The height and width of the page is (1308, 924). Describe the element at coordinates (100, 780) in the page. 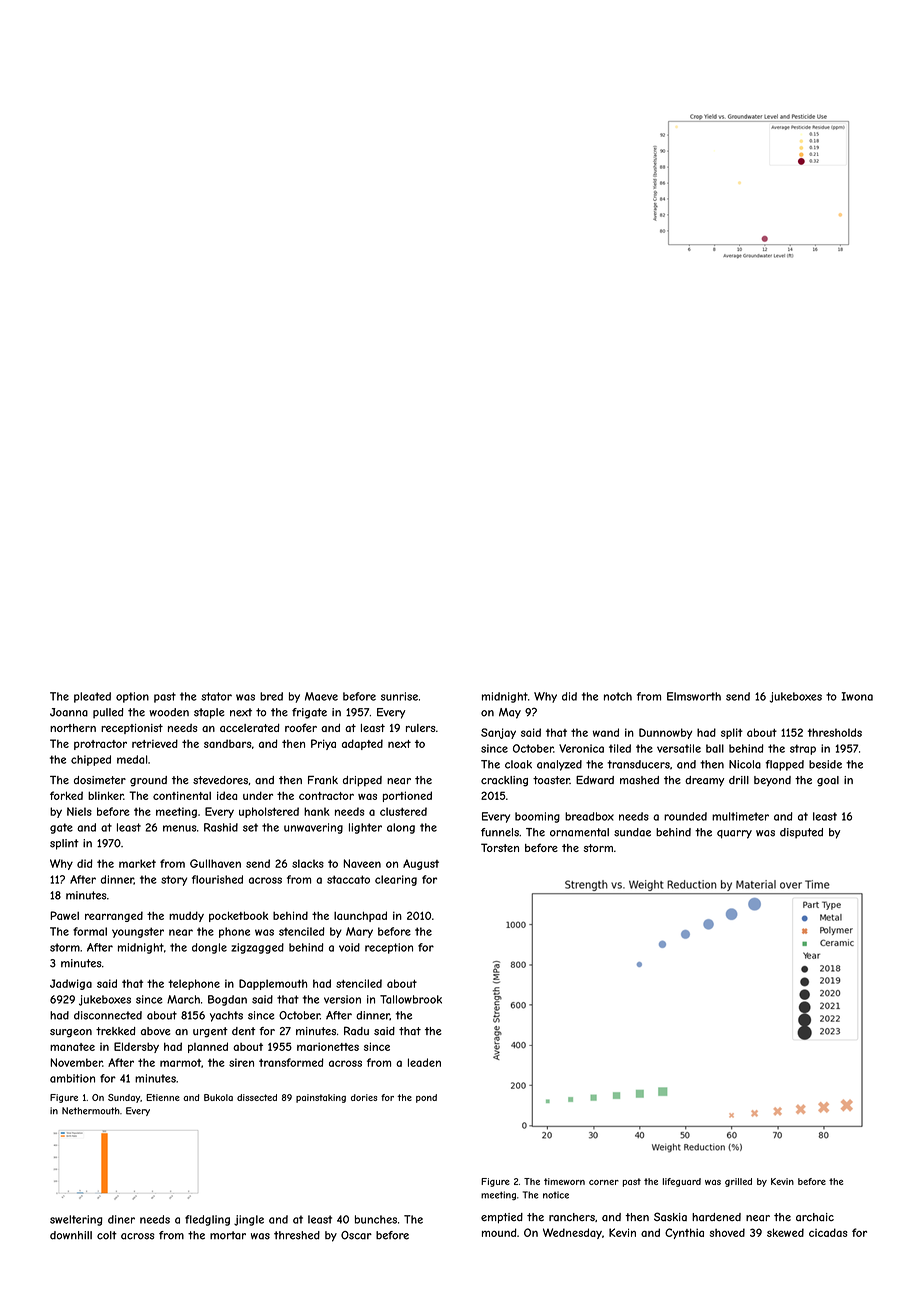

I see `dosimeter` at that location.
